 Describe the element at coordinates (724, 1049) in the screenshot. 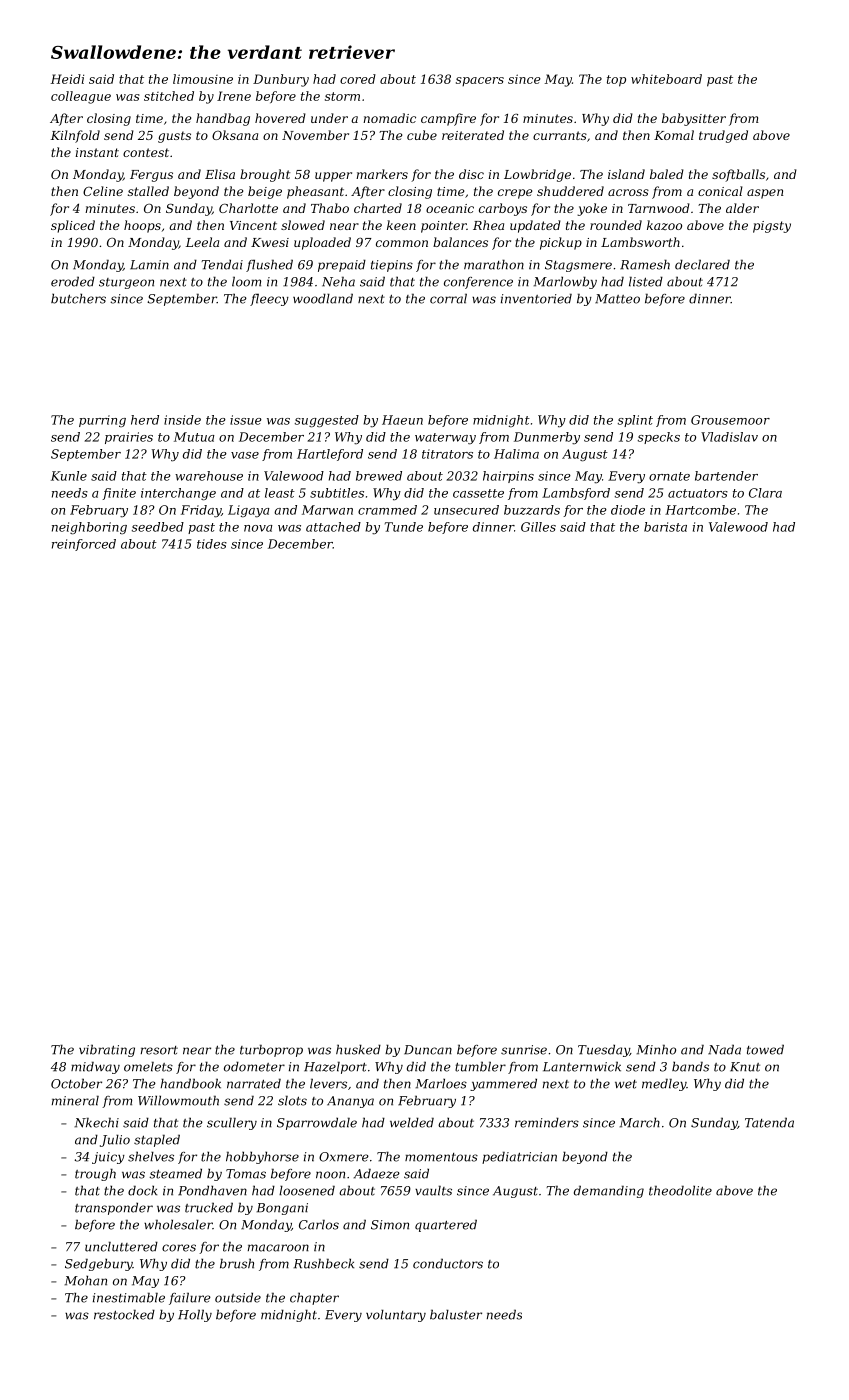

I see `Nada` at that location.
